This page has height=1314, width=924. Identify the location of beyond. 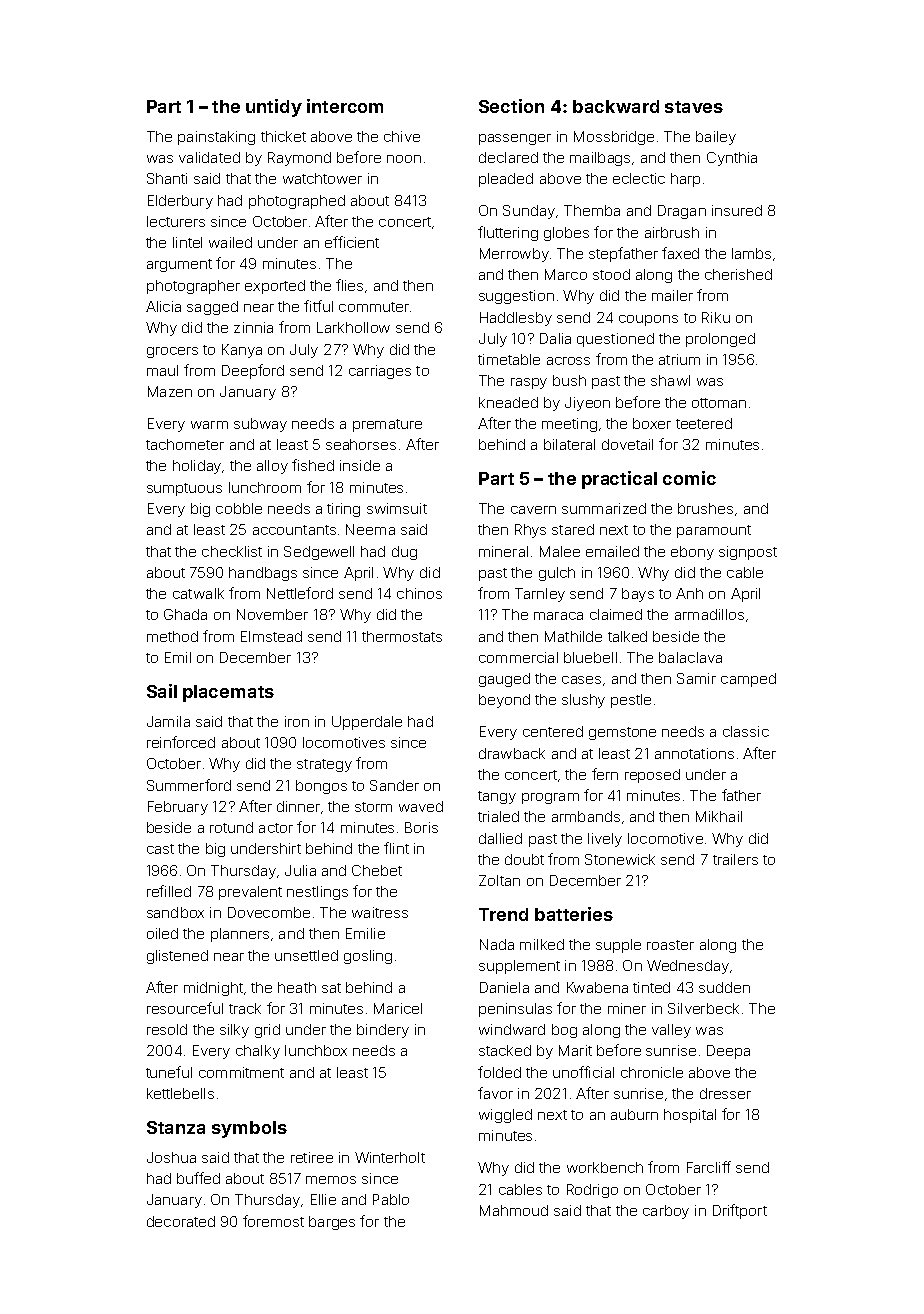
(504, 701).
